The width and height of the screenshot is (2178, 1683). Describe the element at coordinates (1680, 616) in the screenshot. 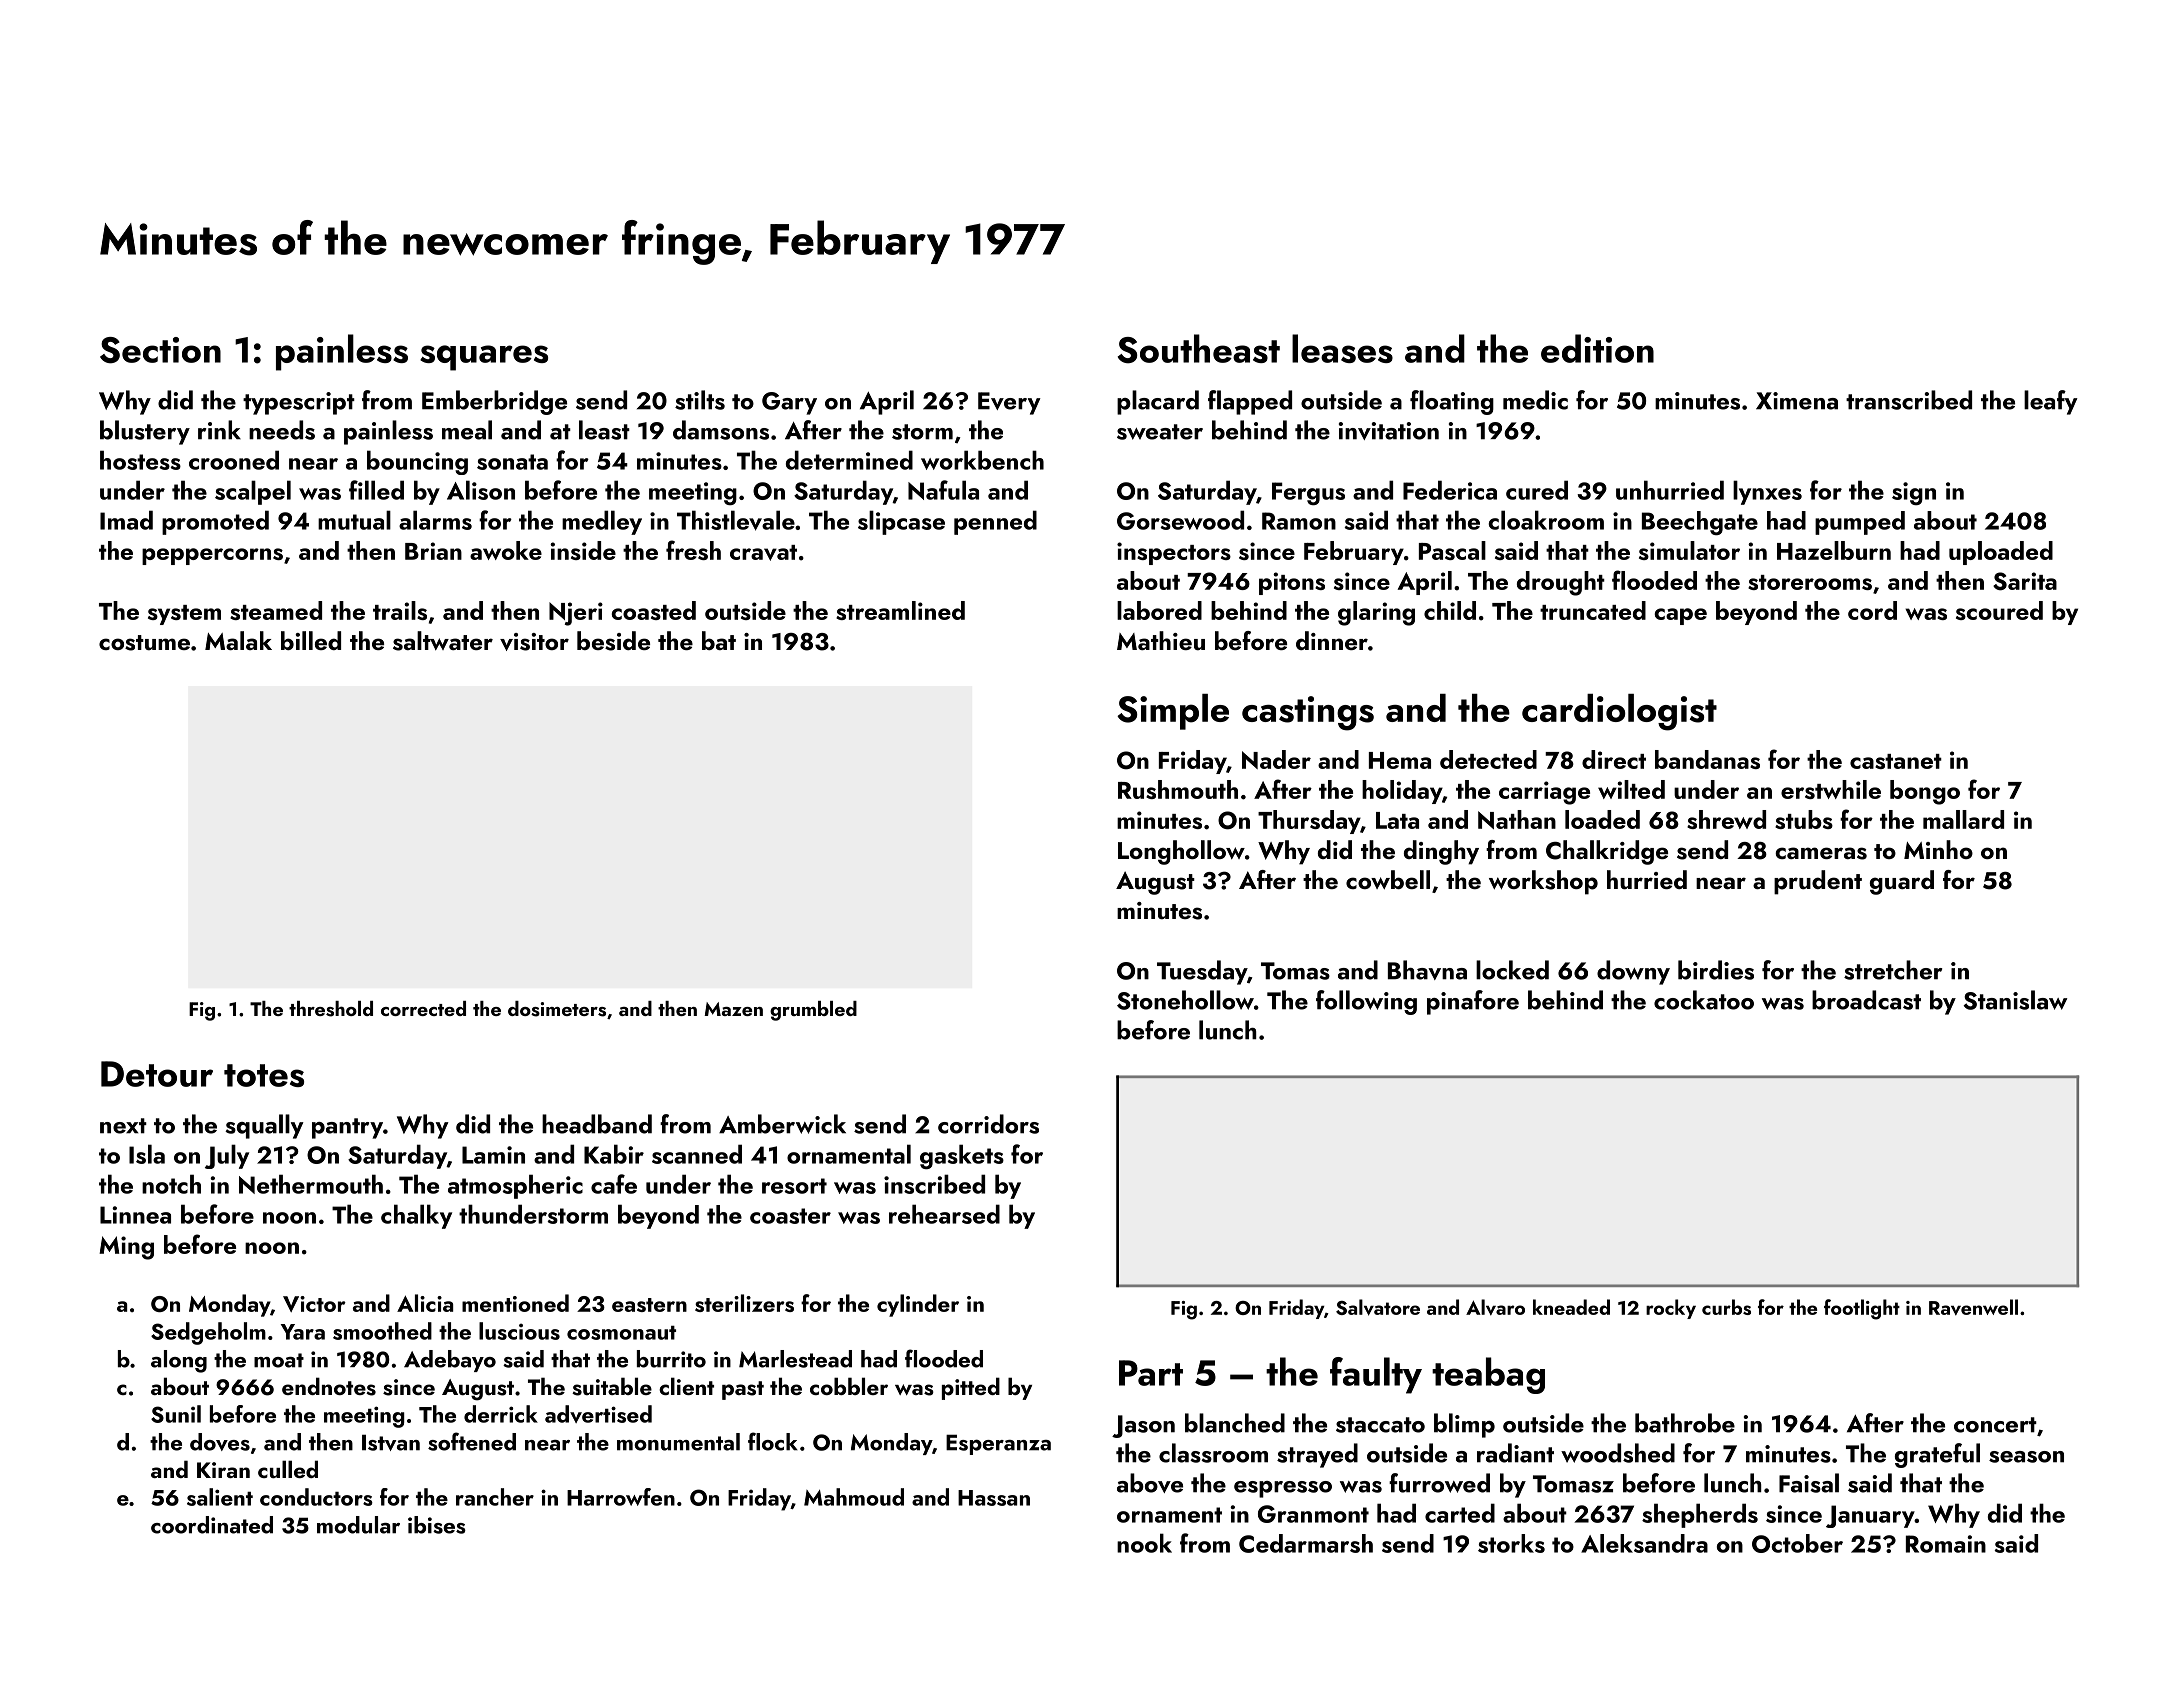

I see `cape` at that location.
